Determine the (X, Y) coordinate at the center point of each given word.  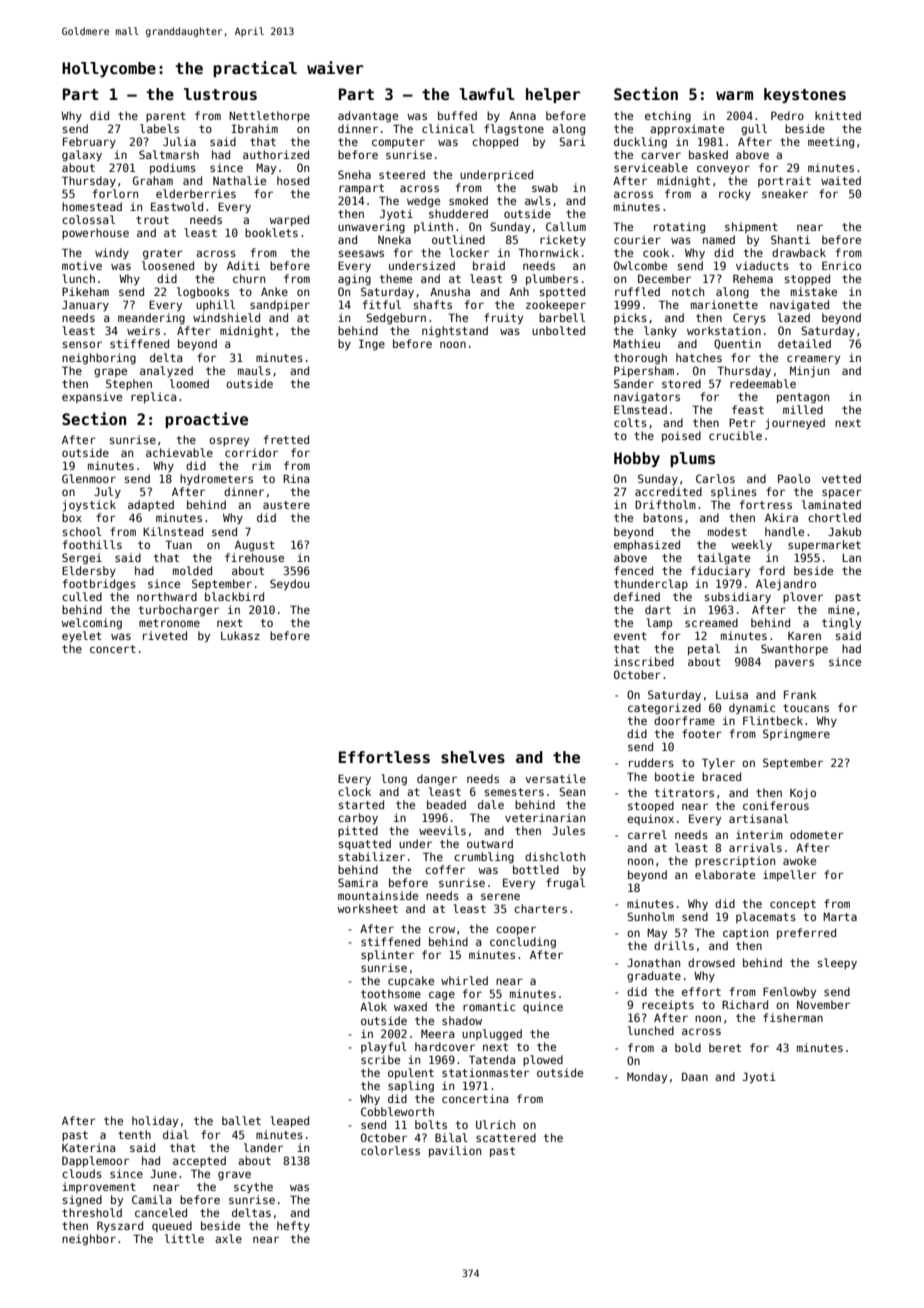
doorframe (684, 720)
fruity (503, 319)
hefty (293, 1226)
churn (249, 278)
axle (228, 1238)
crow (442, 929)
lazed (794, 317)
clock (354, 791)
